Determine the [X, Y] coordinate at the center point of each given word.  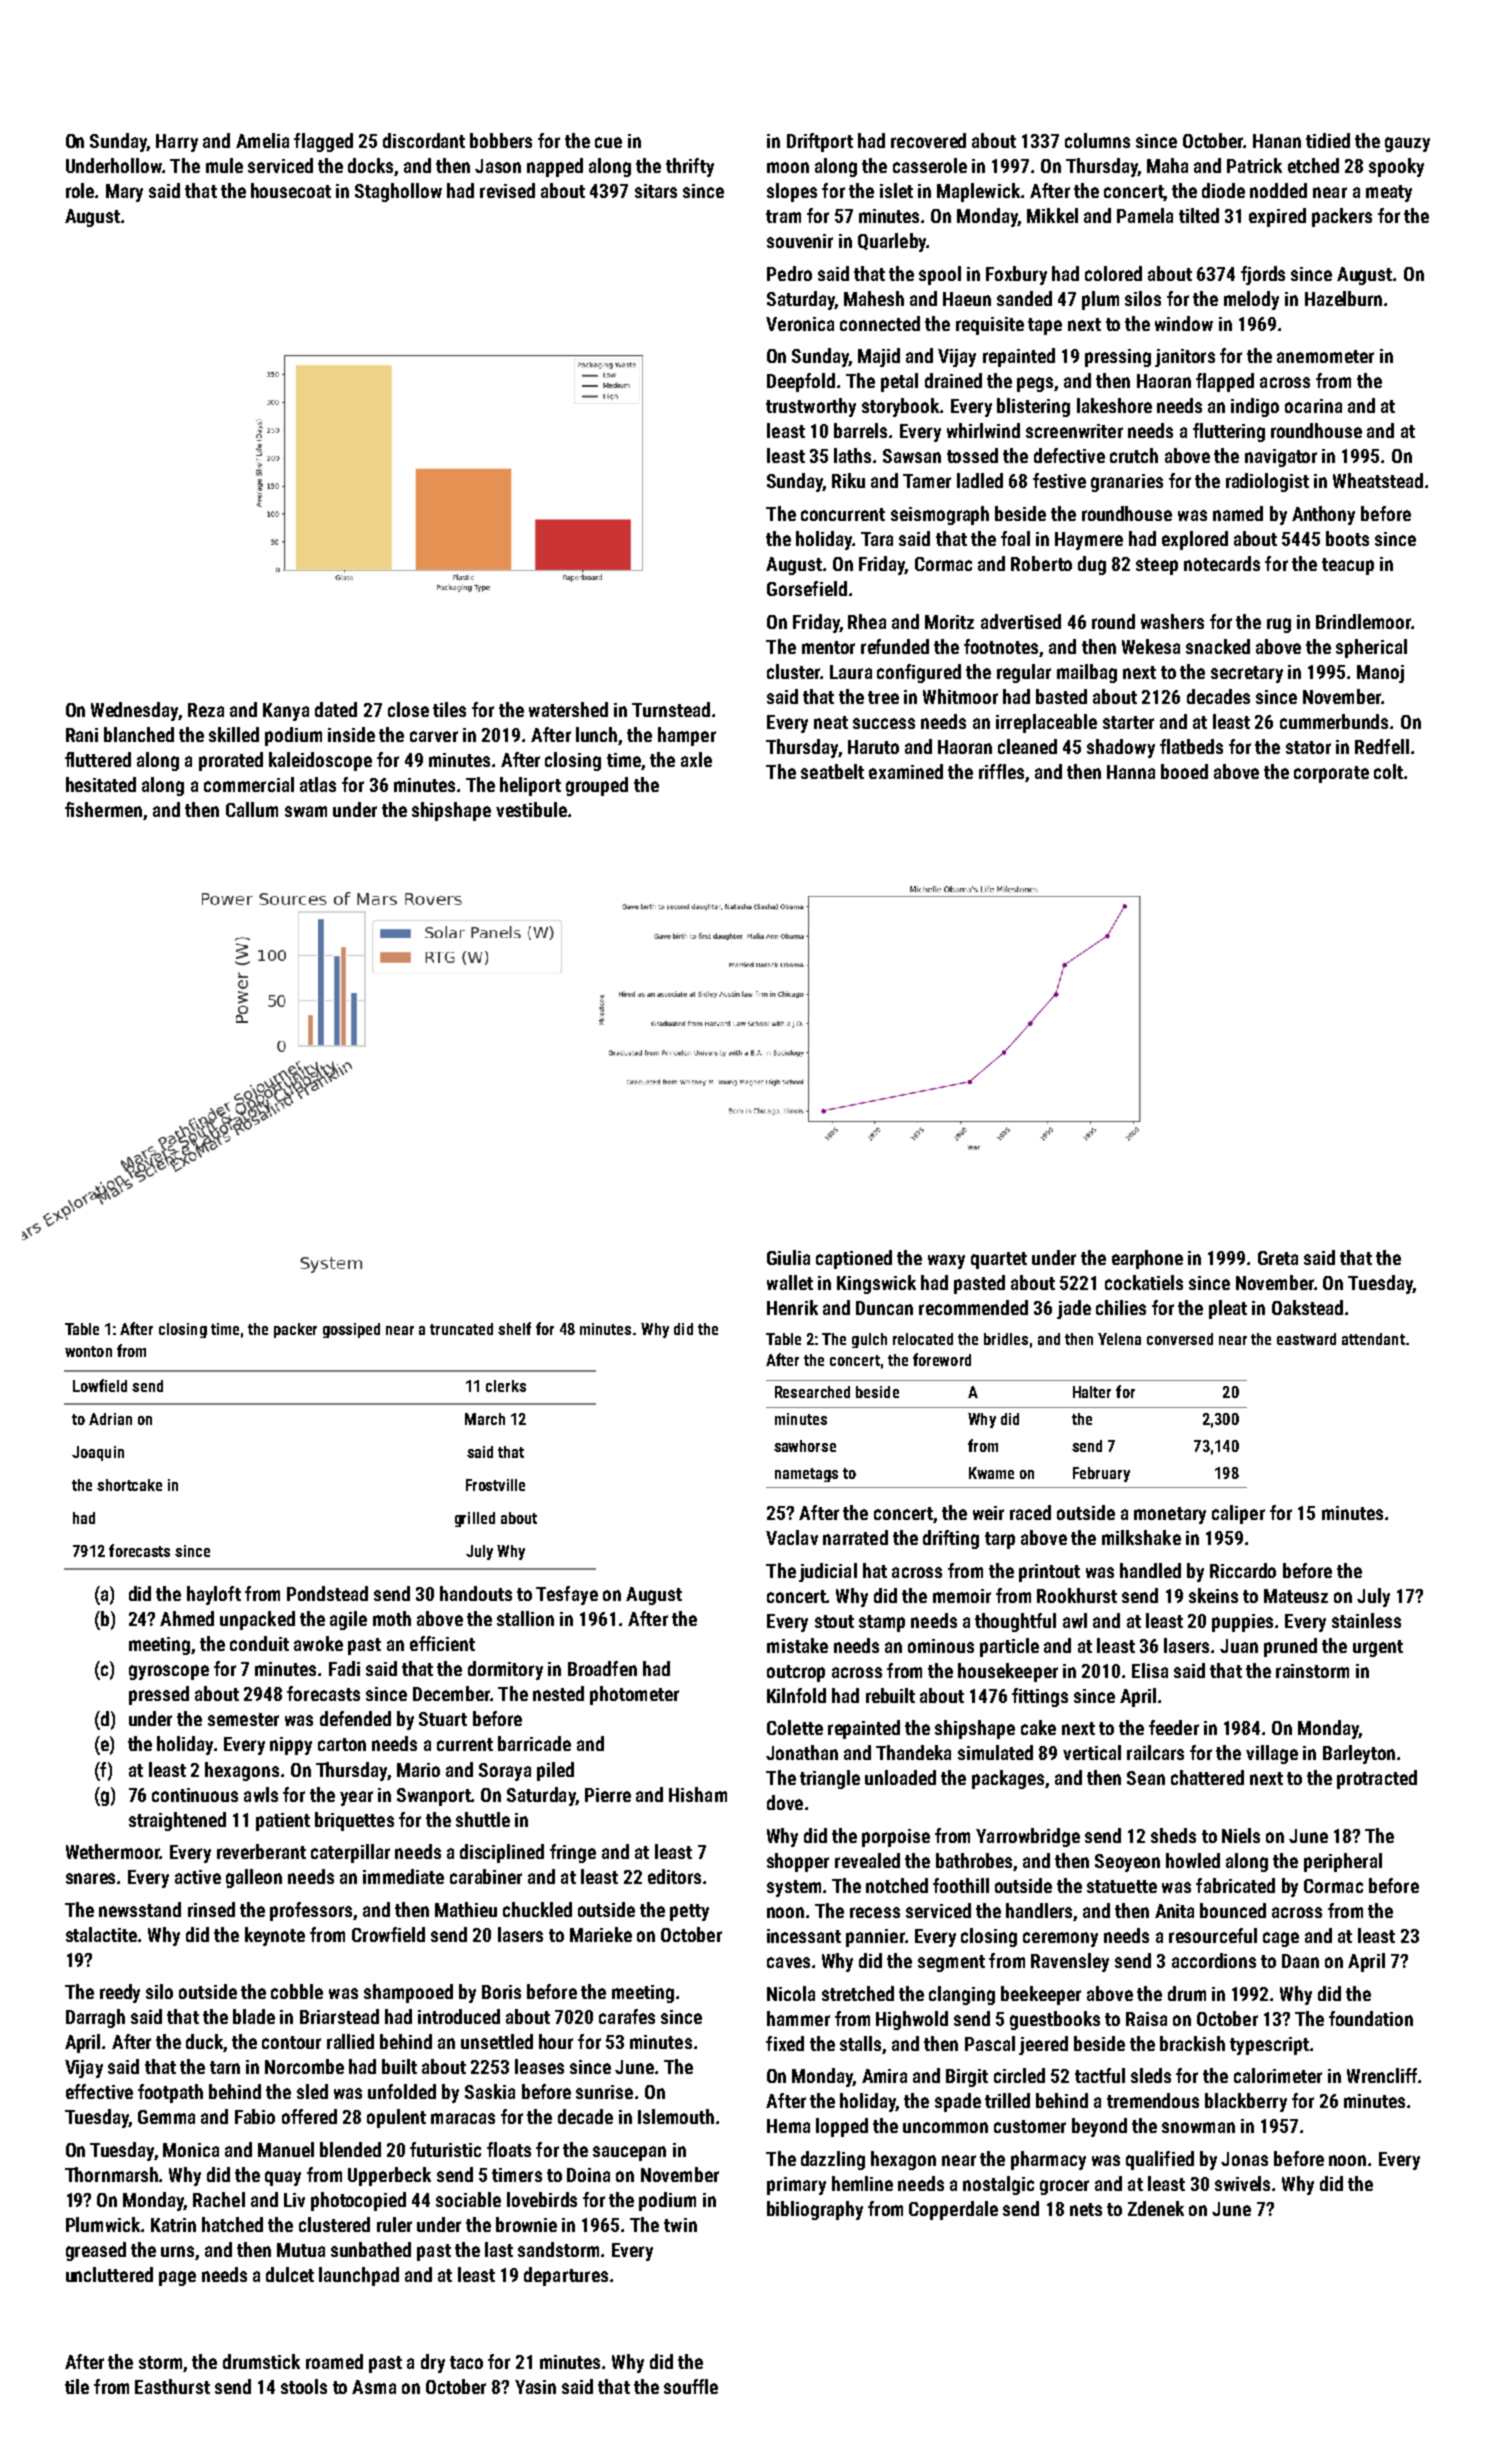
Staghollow [398, 192]
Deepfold [801, 382]
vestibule [531, 809]
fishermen [103, 809]
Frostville [495, 1485]
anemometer [1325, 356]
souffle [691, 2386]
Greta [1278, 1258]
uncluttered [109, 2274]
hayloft [214, 1595]
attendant [1373, 1339]
